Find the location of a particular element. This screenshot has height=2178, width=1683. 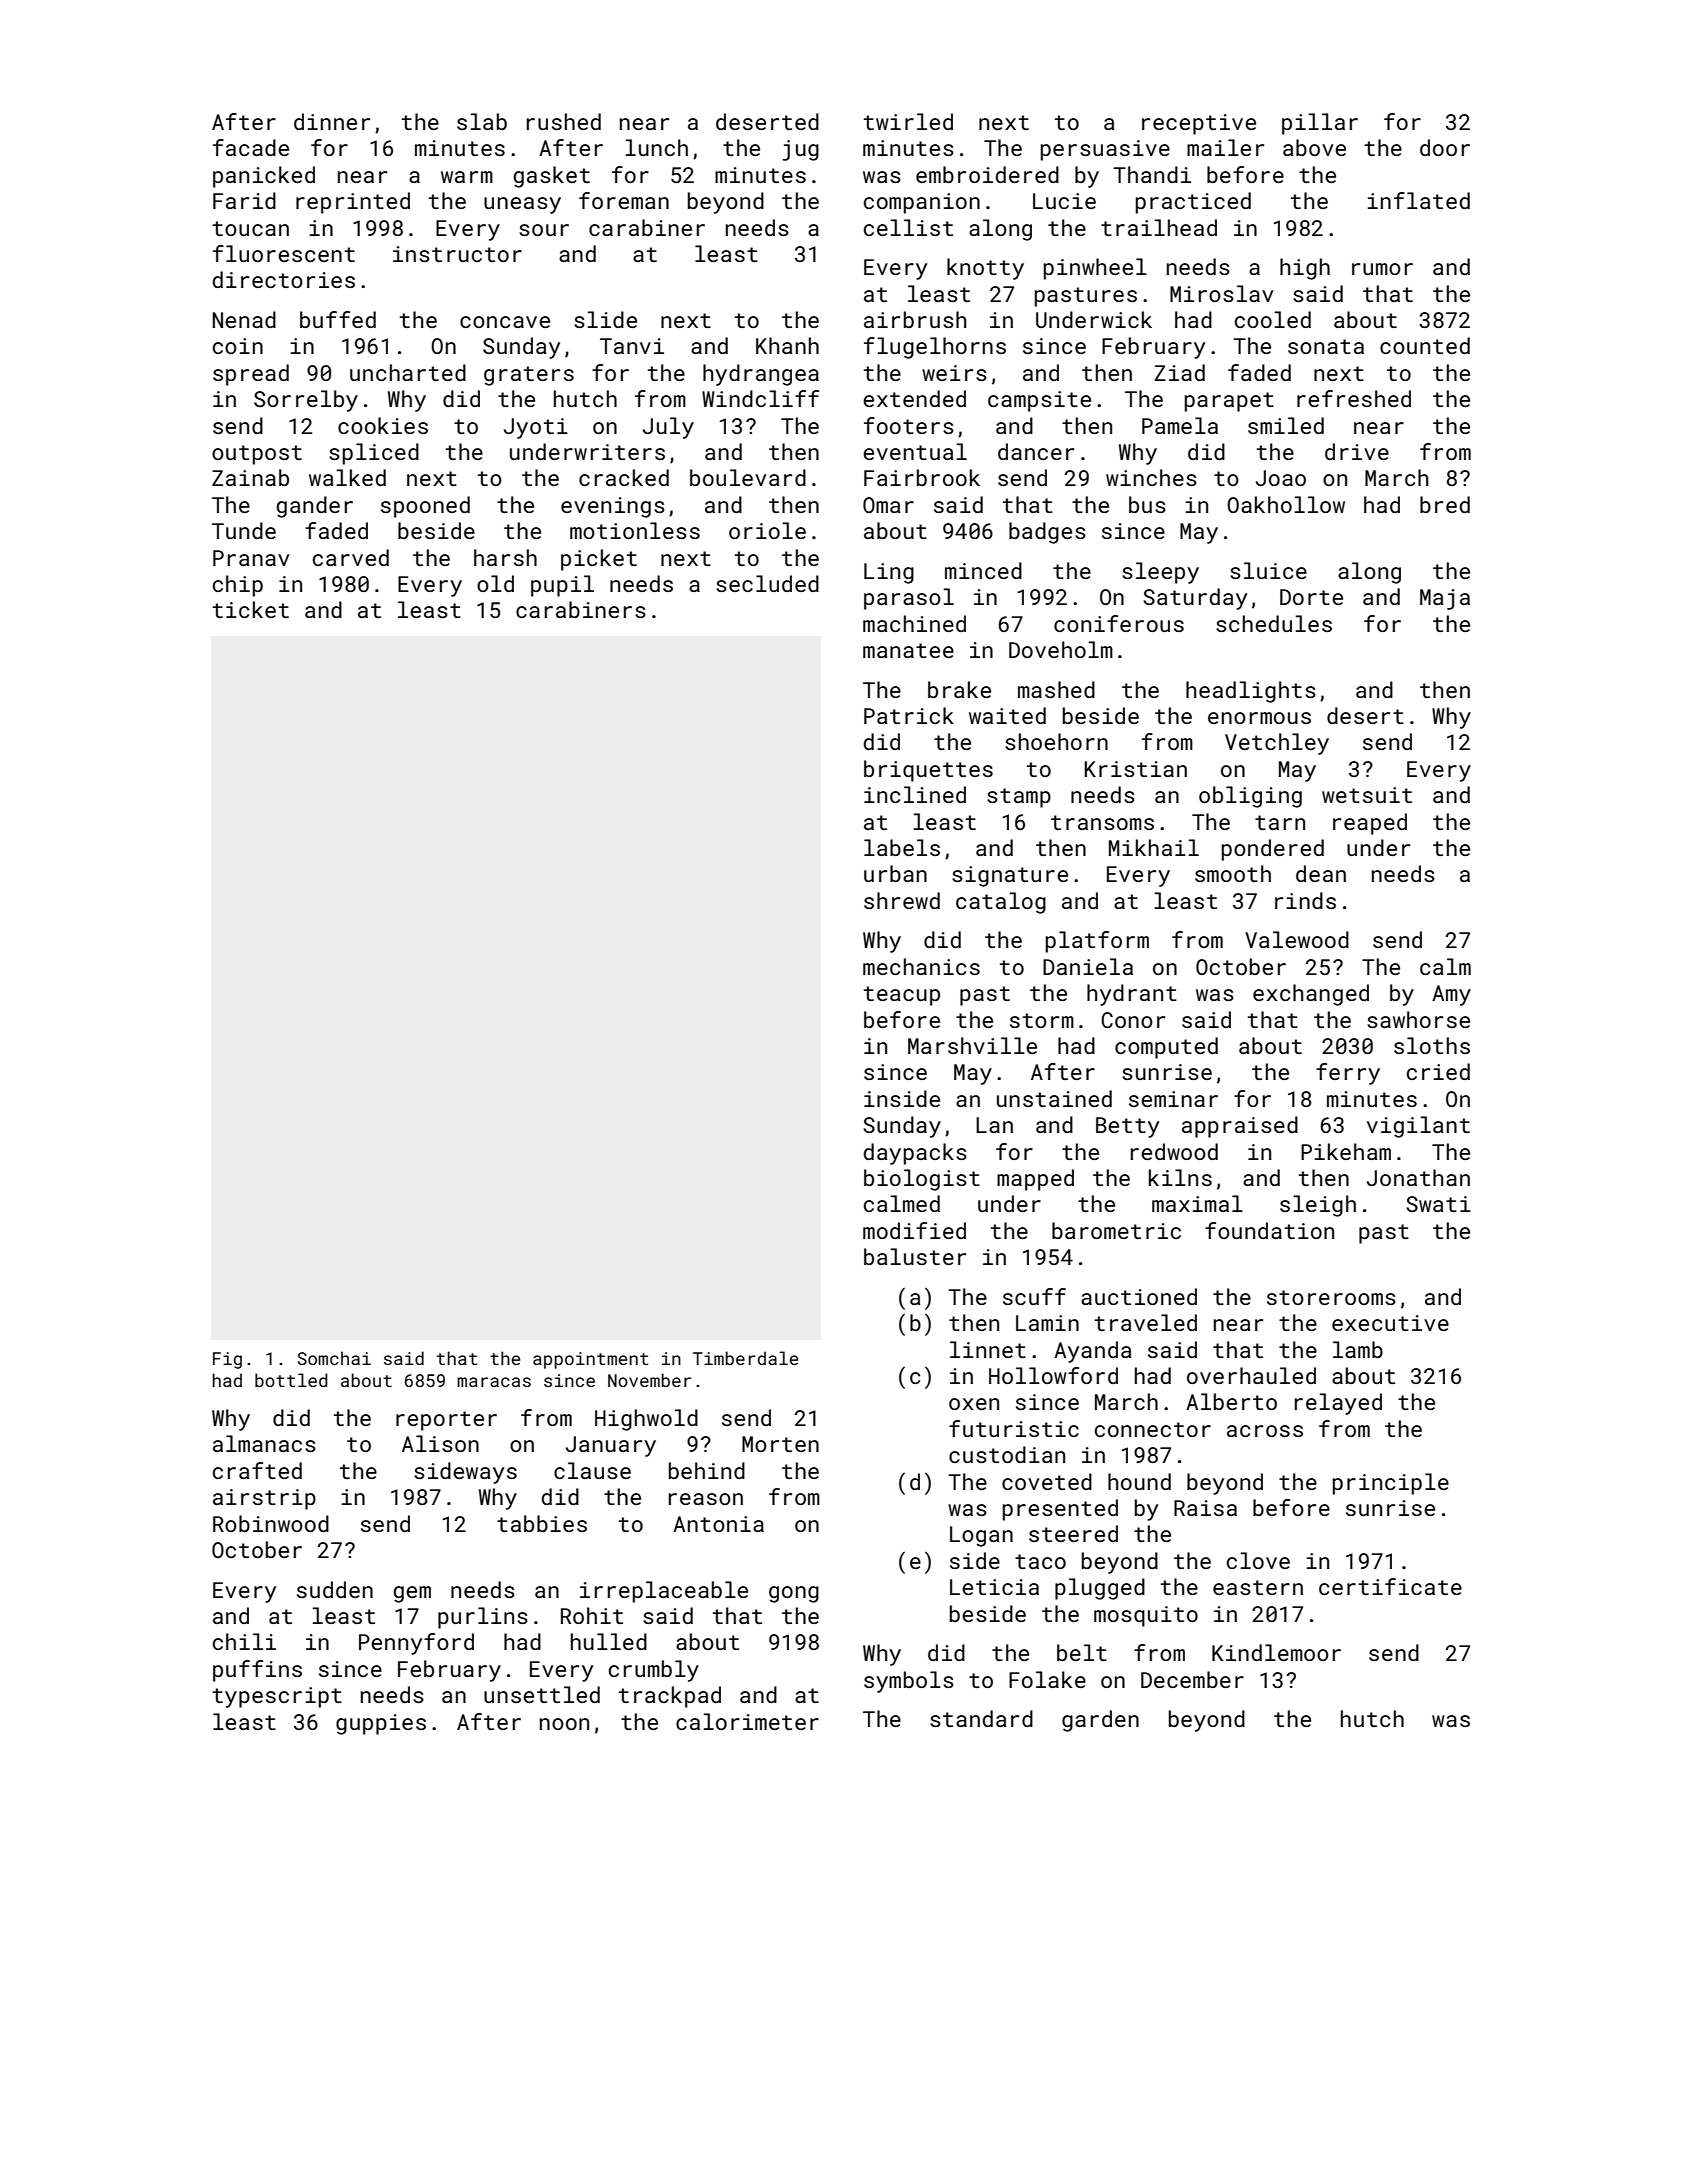

chili is located at coordinates (244, 1641).
